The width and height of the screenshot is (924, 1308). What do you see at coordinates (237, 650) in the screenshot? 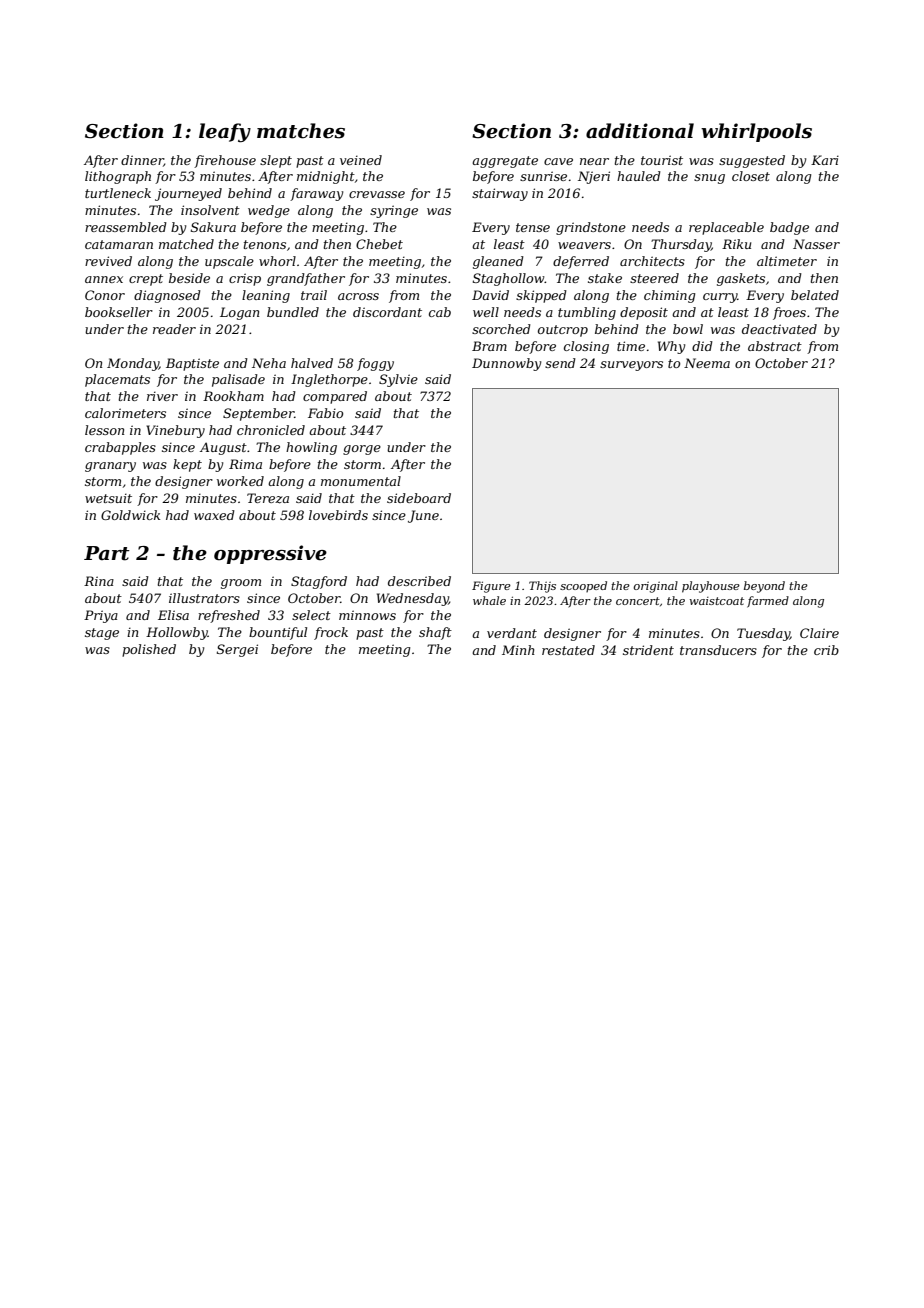
I see `Sergei` at bounding box center [237, 650].
